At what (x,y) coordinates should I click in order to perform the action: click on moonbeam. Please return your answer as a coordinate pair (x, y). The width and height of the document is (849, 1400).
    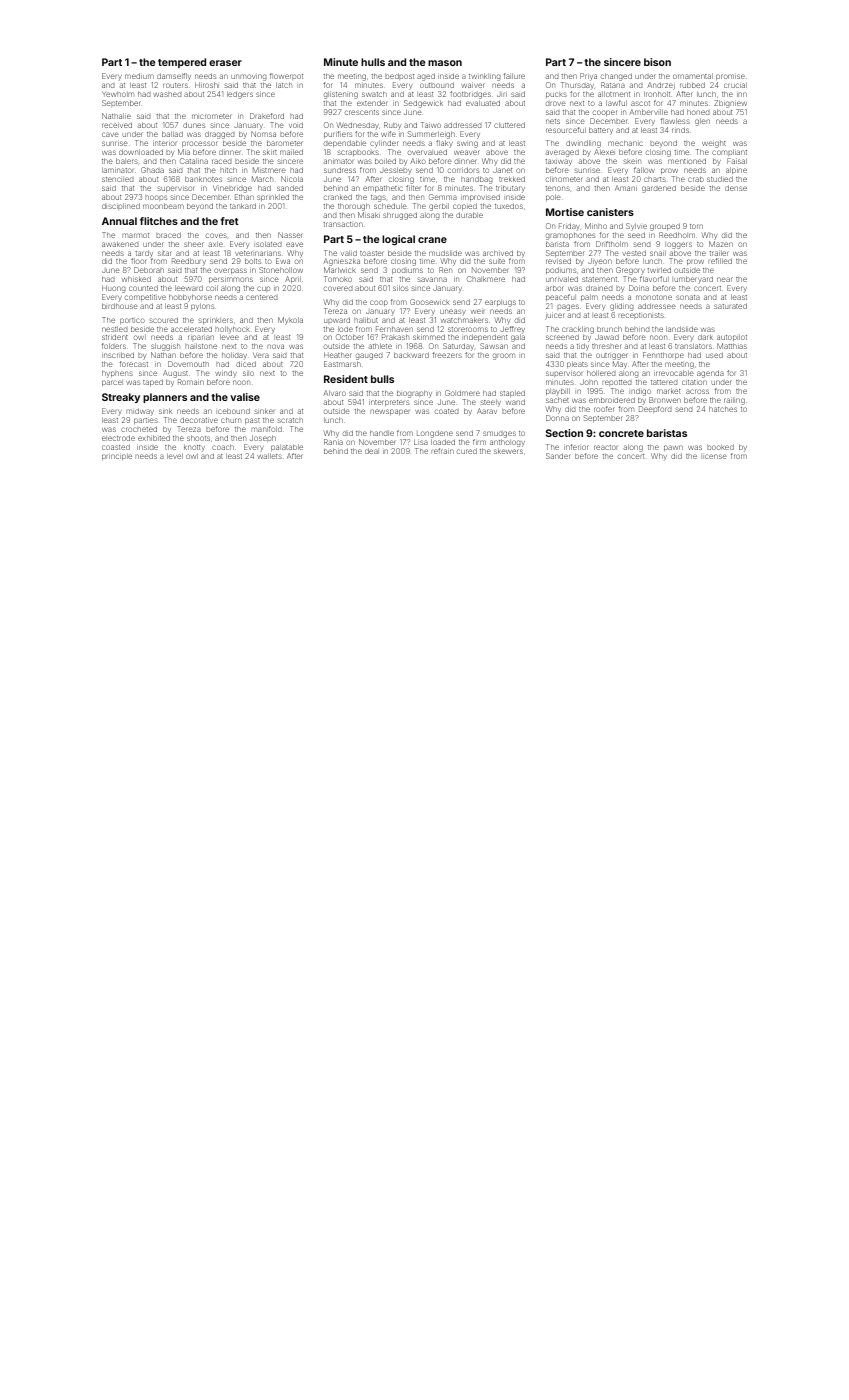
    Looking at the image, I should click on (163, 206).
